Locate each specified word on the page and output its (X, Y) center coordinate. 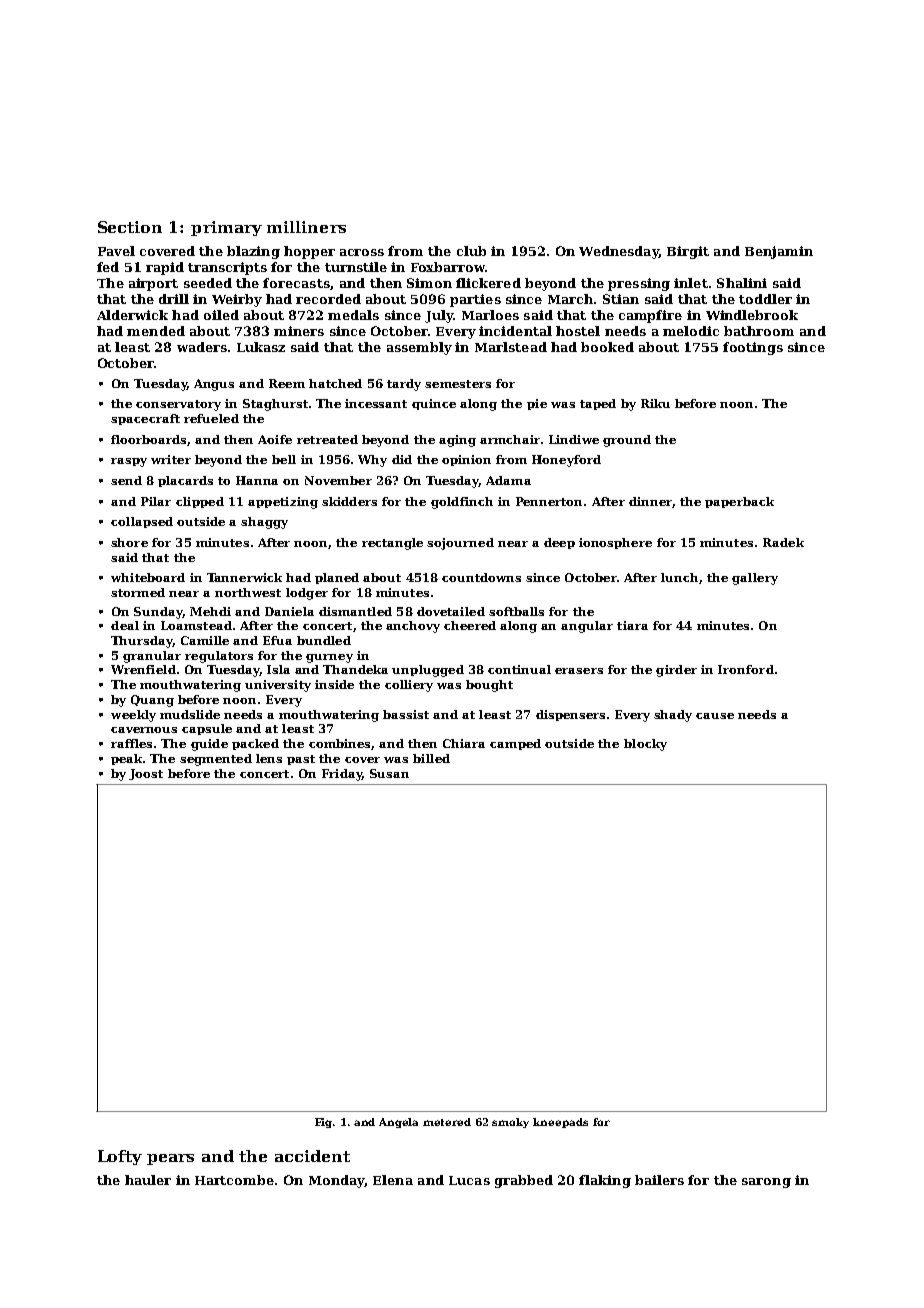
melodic (691, 331)
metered (447, 1122)
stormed (138, 592)
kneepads (560, 1123)
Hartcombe (234, 1180)
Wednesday (619, 252)
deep (559, 543)
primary (226, 228)
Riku (655, 403)
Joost (146, 774)
